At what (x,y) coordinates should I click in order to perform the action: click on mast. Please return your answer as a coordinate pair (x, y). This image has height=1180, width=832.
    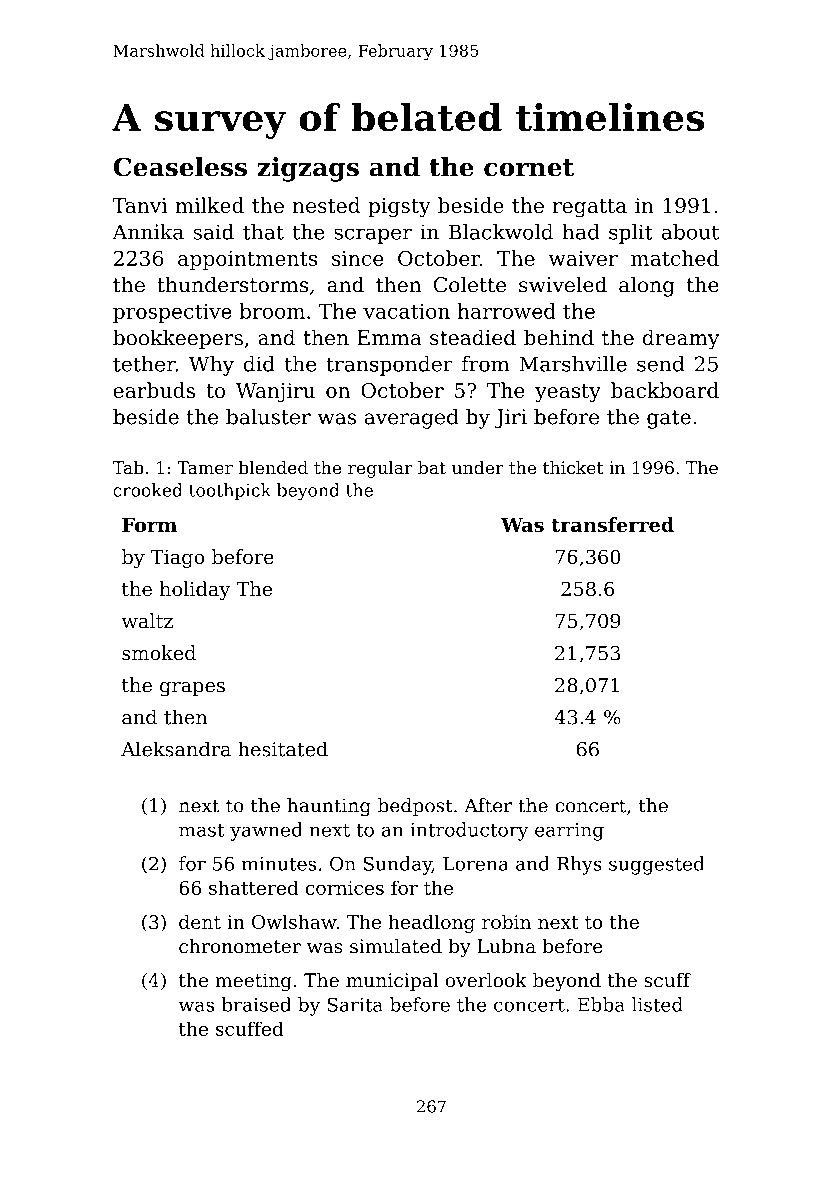
    Looking at the image, I should click on (201, 830).
